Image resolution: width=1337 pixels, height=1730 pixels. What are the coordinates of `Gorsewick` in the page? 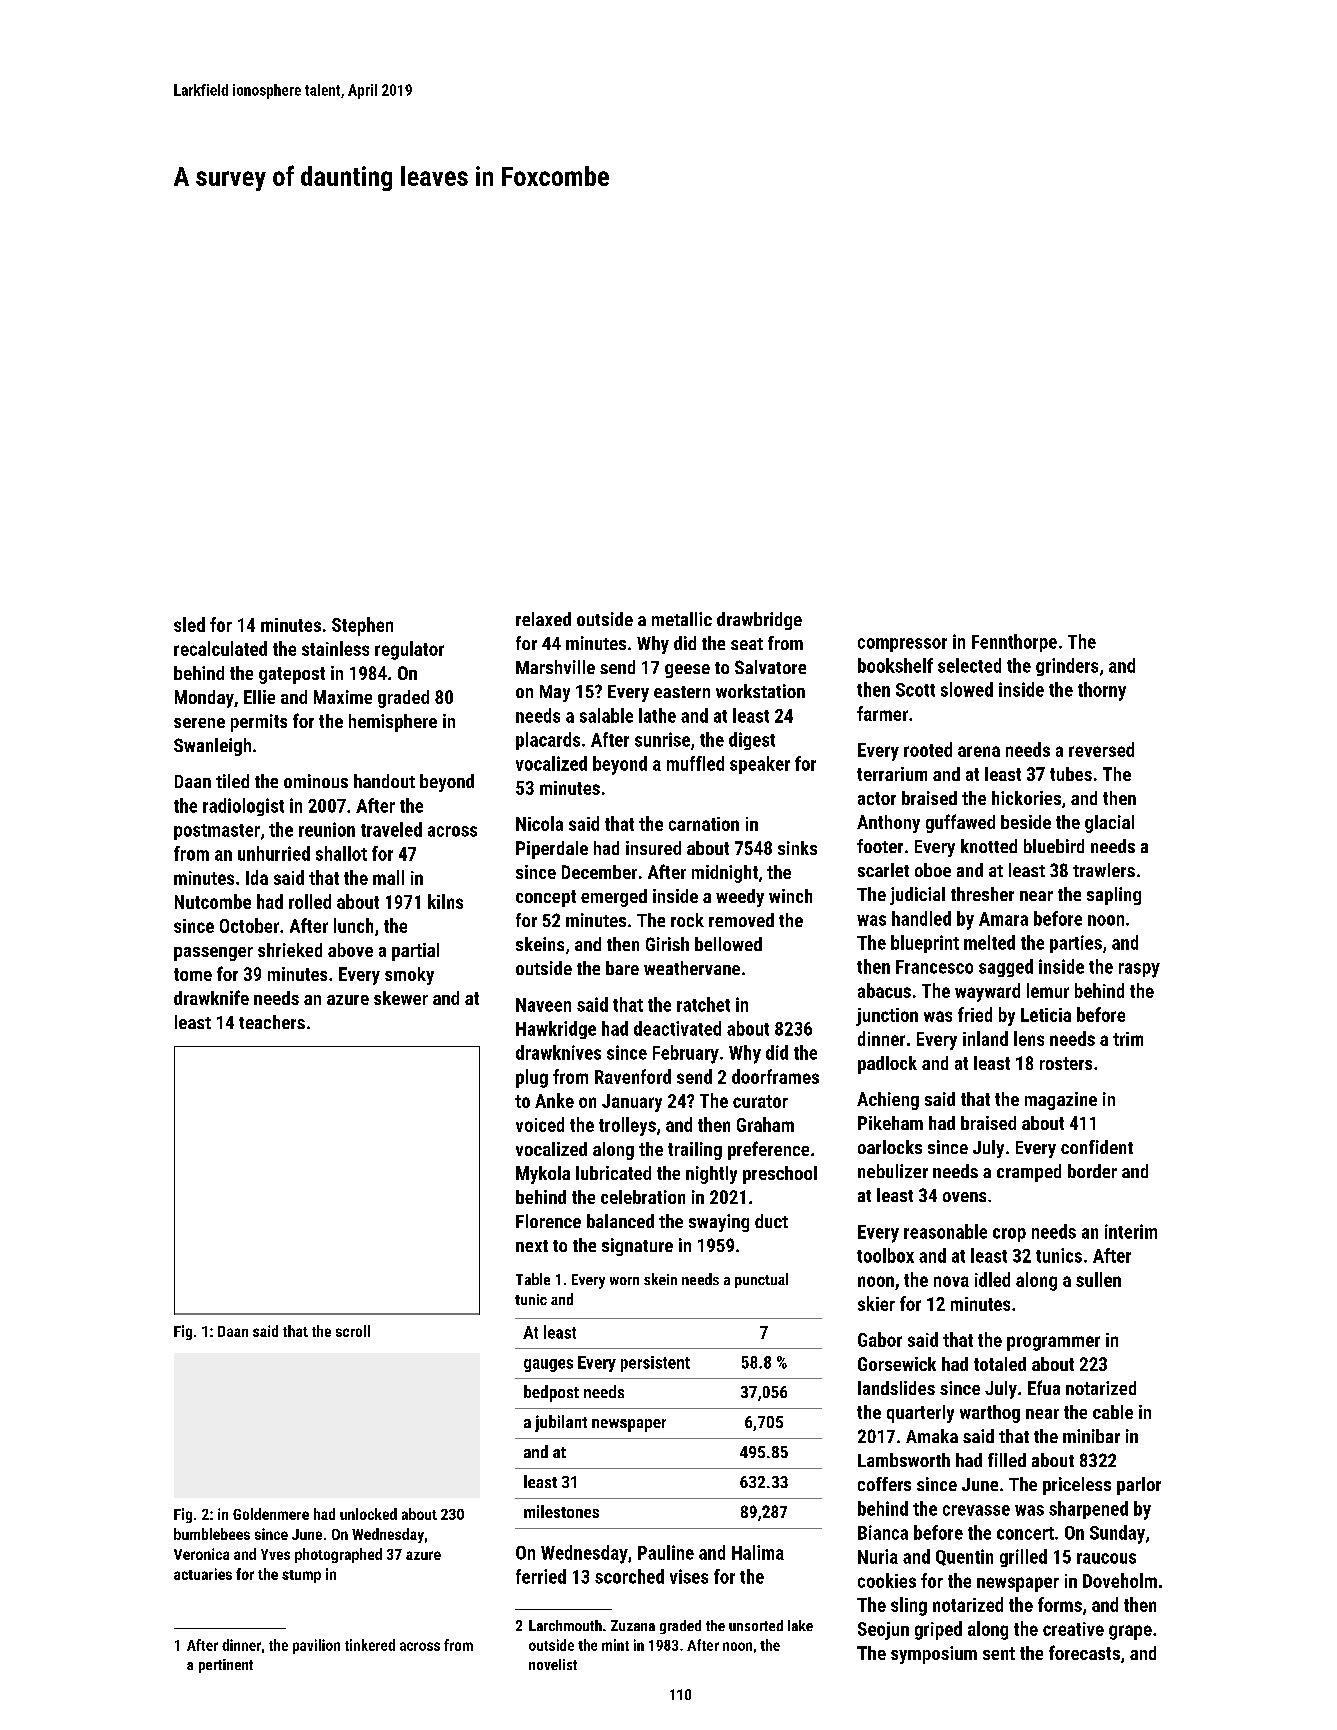 It's located at (897, 1364).
